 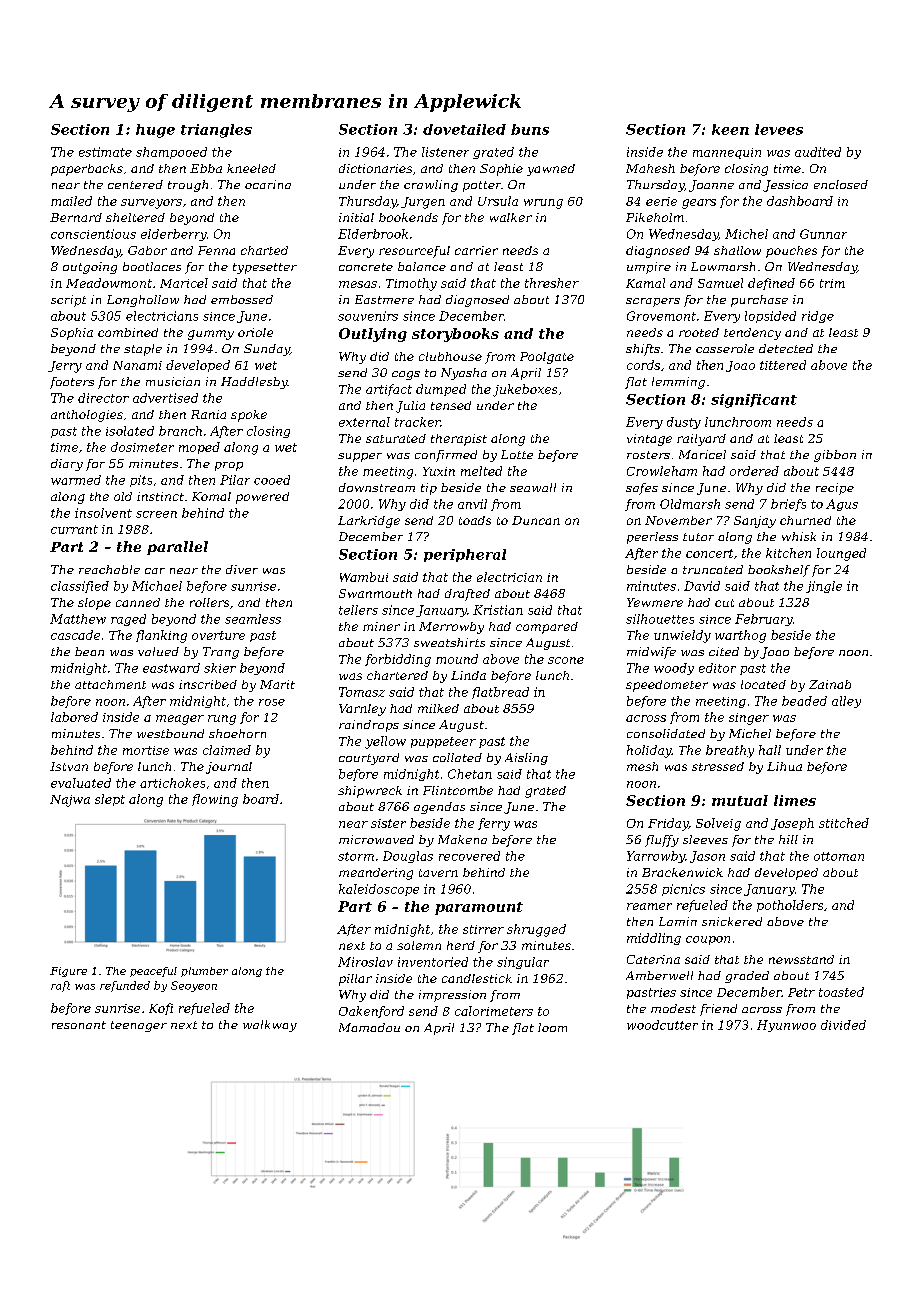 I want to click on gibbon, so click(x=835, y=456).
